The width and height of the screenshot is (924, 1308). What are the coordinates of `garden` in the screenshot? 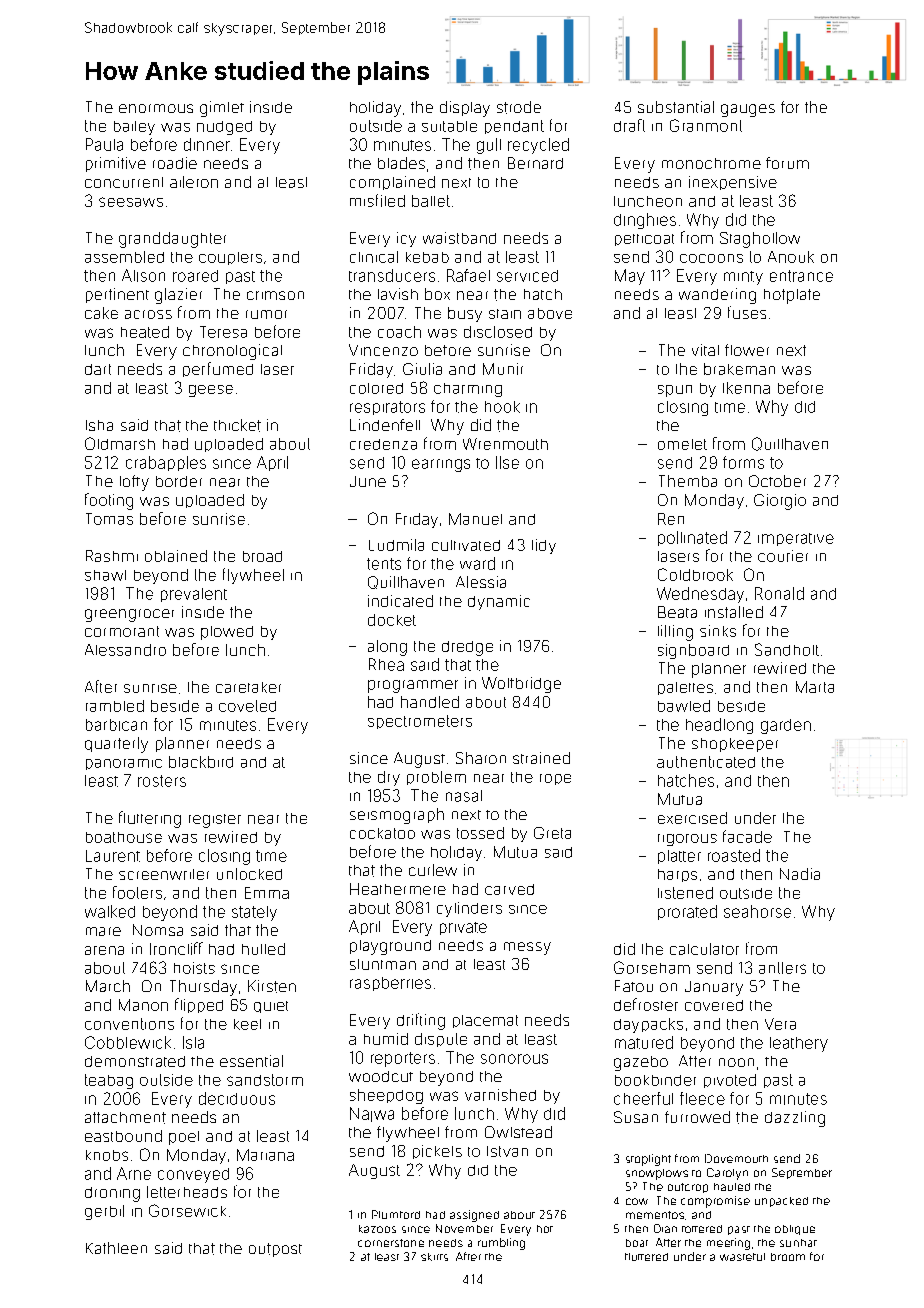 It's located at (786, 726).
